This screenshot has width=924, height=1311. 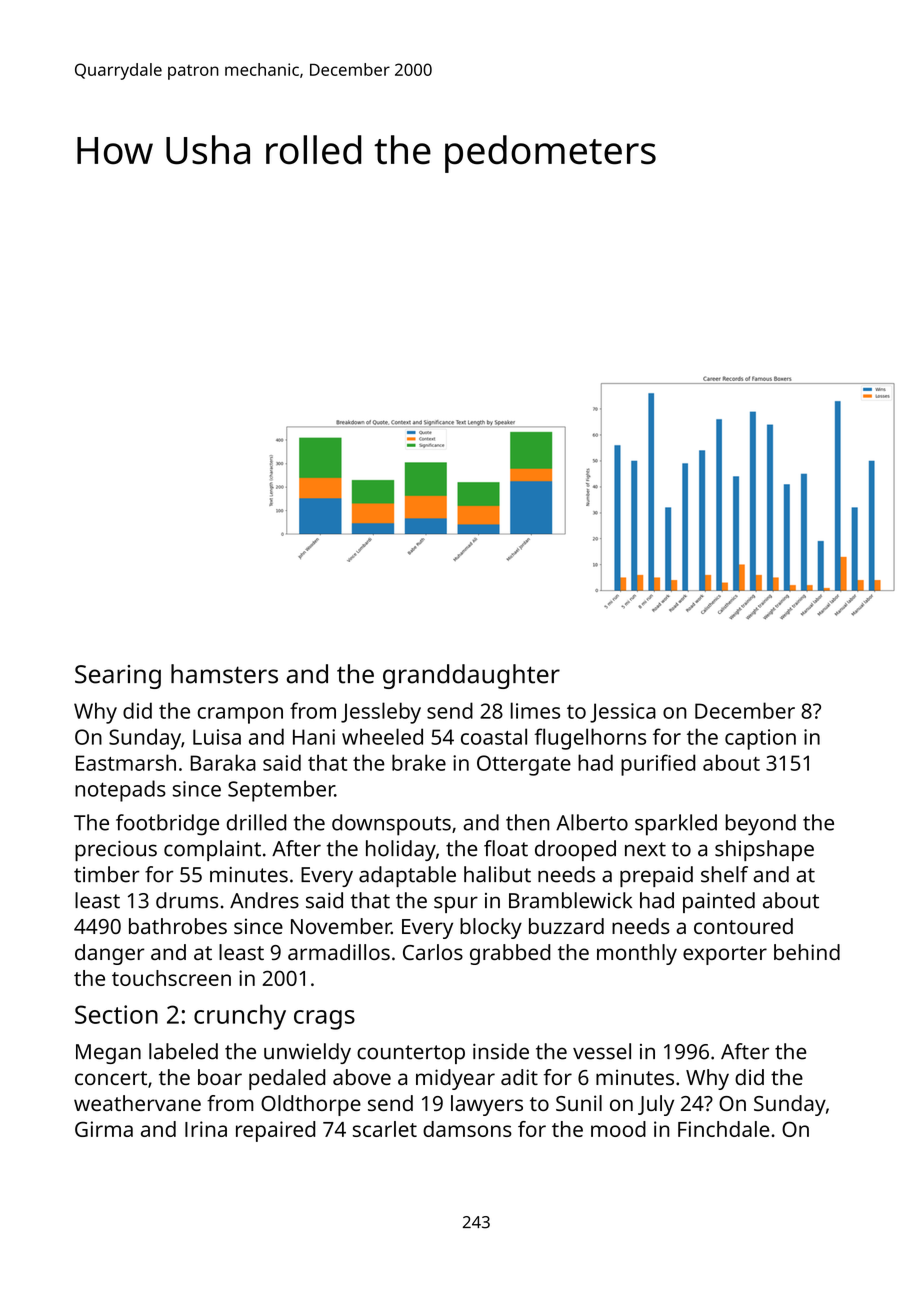 I want to click on caption, so click(x=760, y=739).
